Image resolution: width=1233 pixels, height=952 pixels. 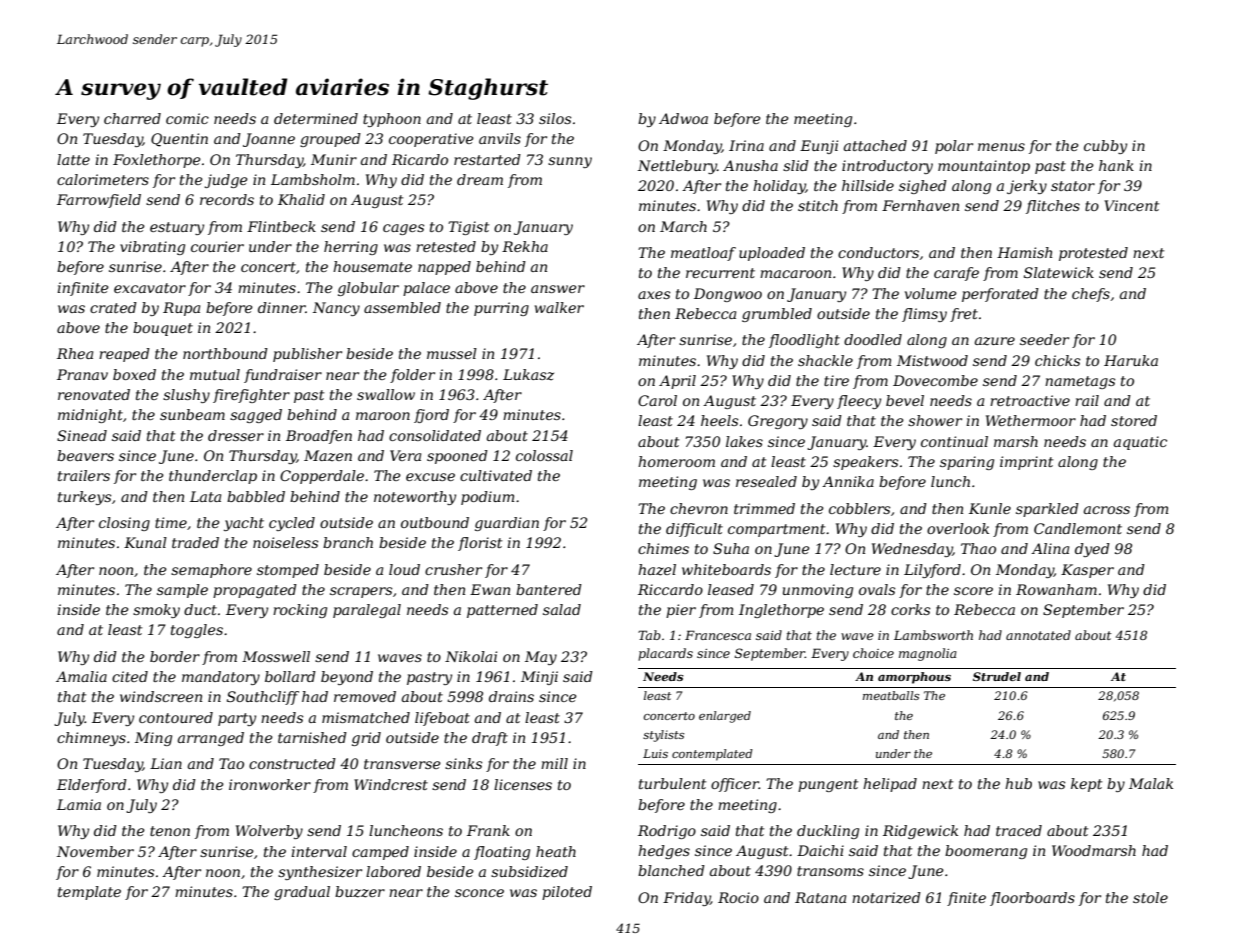 What do you see at coordinates (683, 118) in the screenshot?
I see `Adwoa` at bounding box center [683, 118].
